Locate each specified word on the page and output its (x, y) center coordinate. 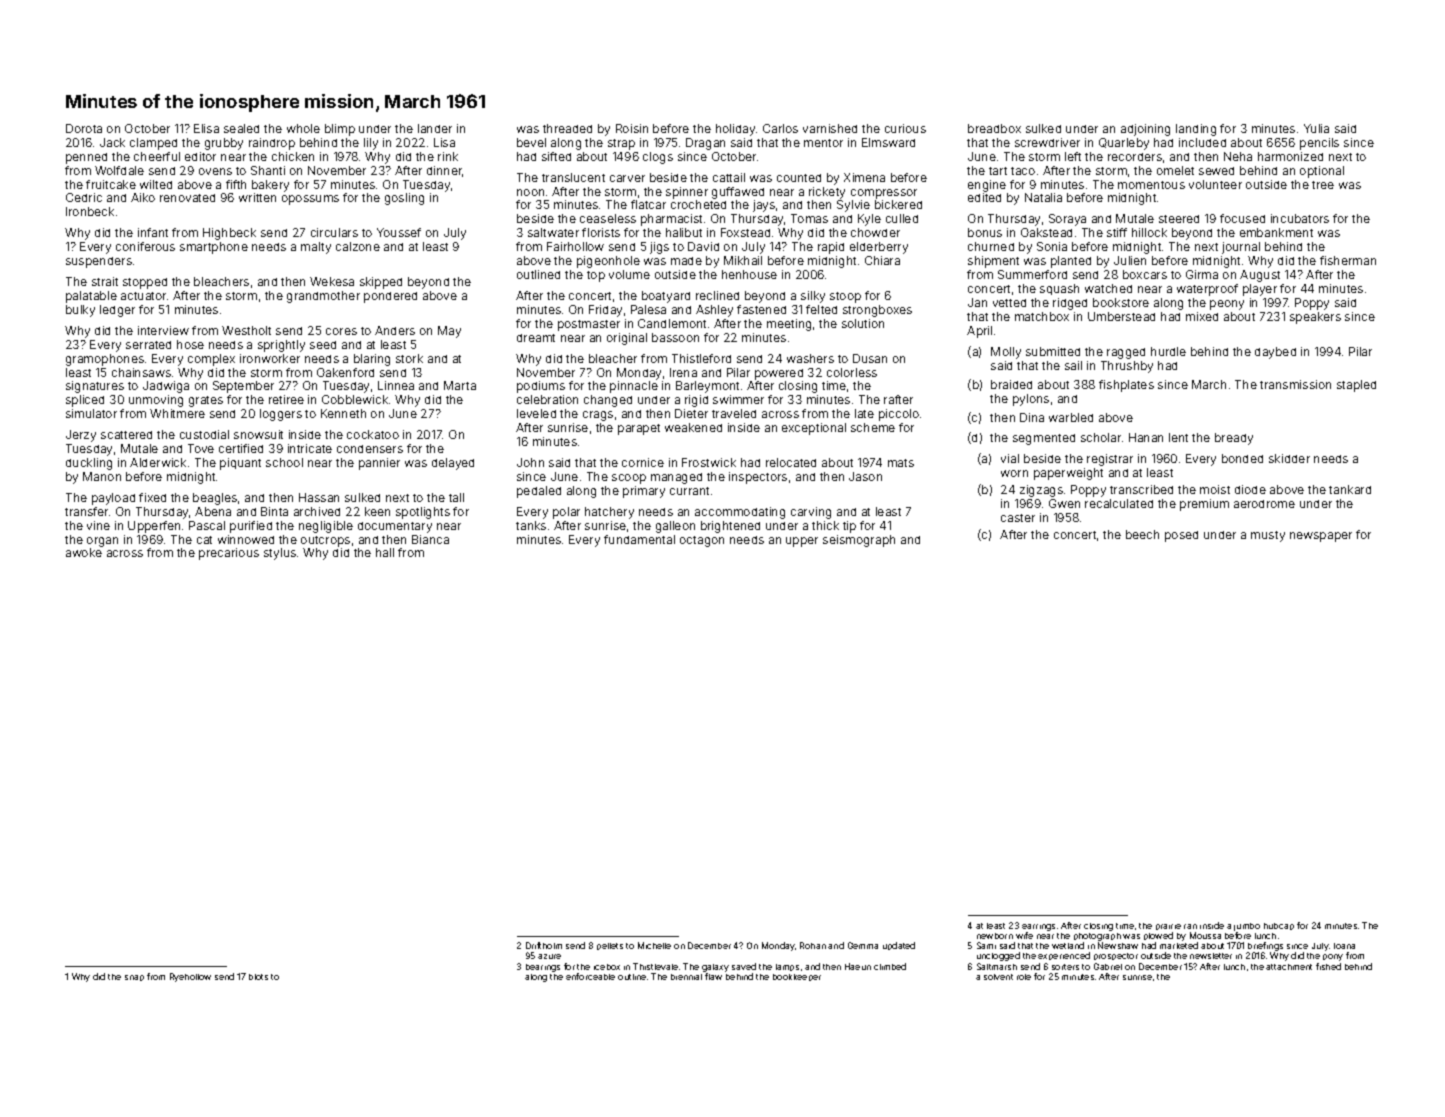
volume (629, 274)
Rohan (813, 945)
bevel (531, 142)
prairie (1168, 927)
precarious (229, 554)
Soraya (1067, 220)
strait (105, 281)
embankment (1276, 232)
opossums (310, 200)
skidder (1289, 458)
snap (134, 978)
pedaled (539, 492)
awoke (84, 552)
